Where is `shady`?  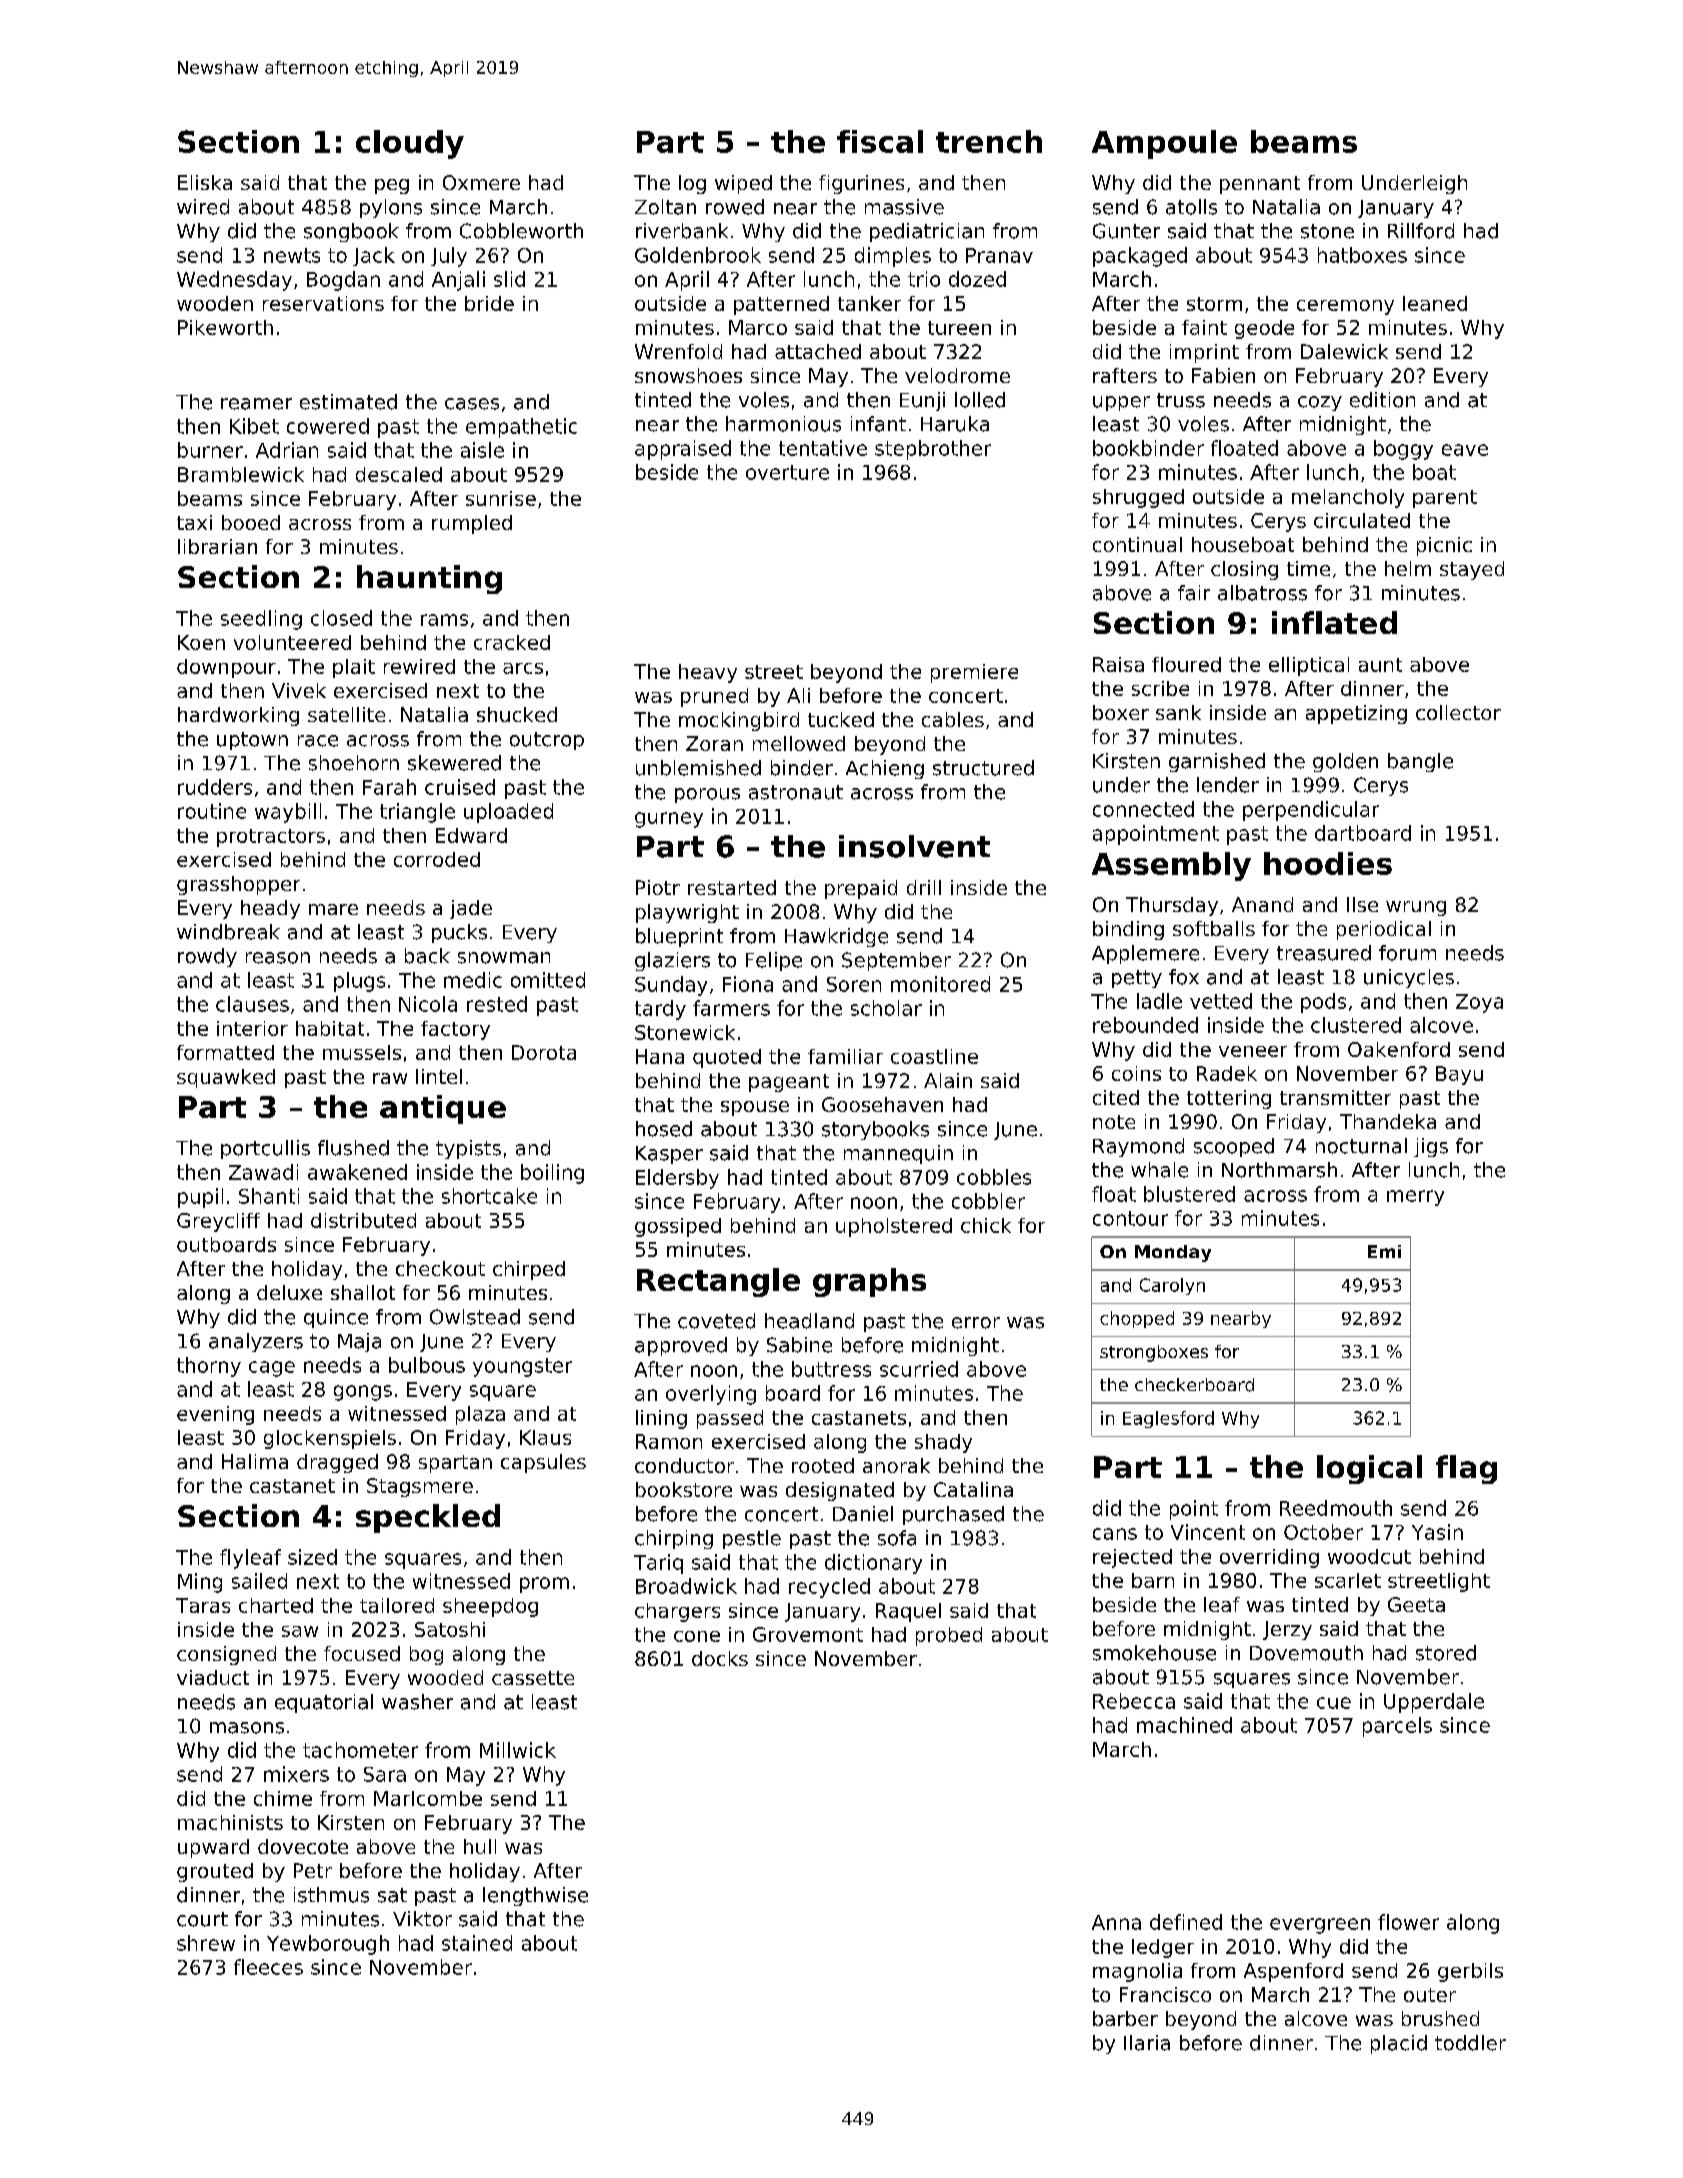 shady is located at coordinates (943, 1443).
